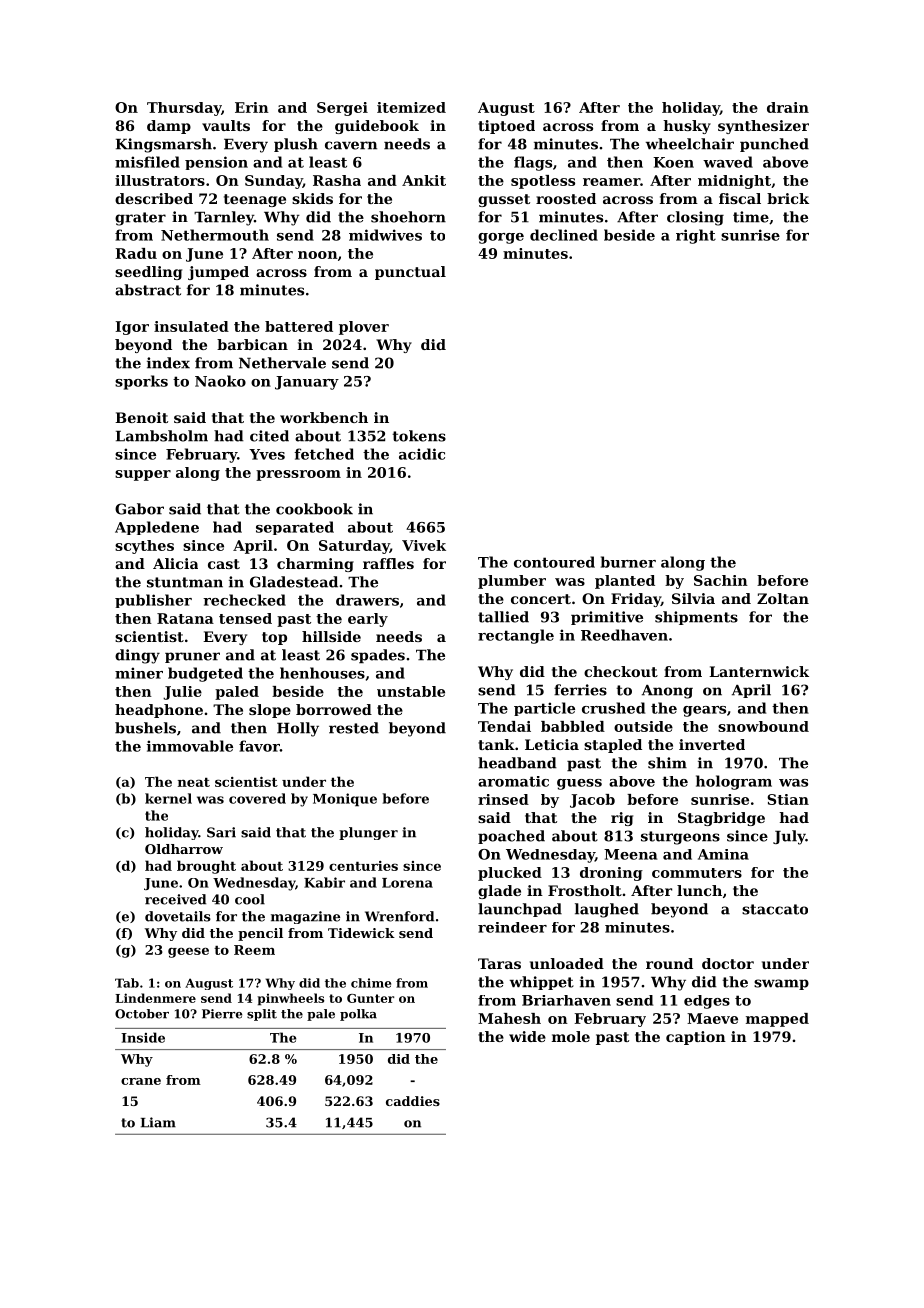  Describe the element at coordinates (158, 1122) in the page. I see `Liam` at that location.
